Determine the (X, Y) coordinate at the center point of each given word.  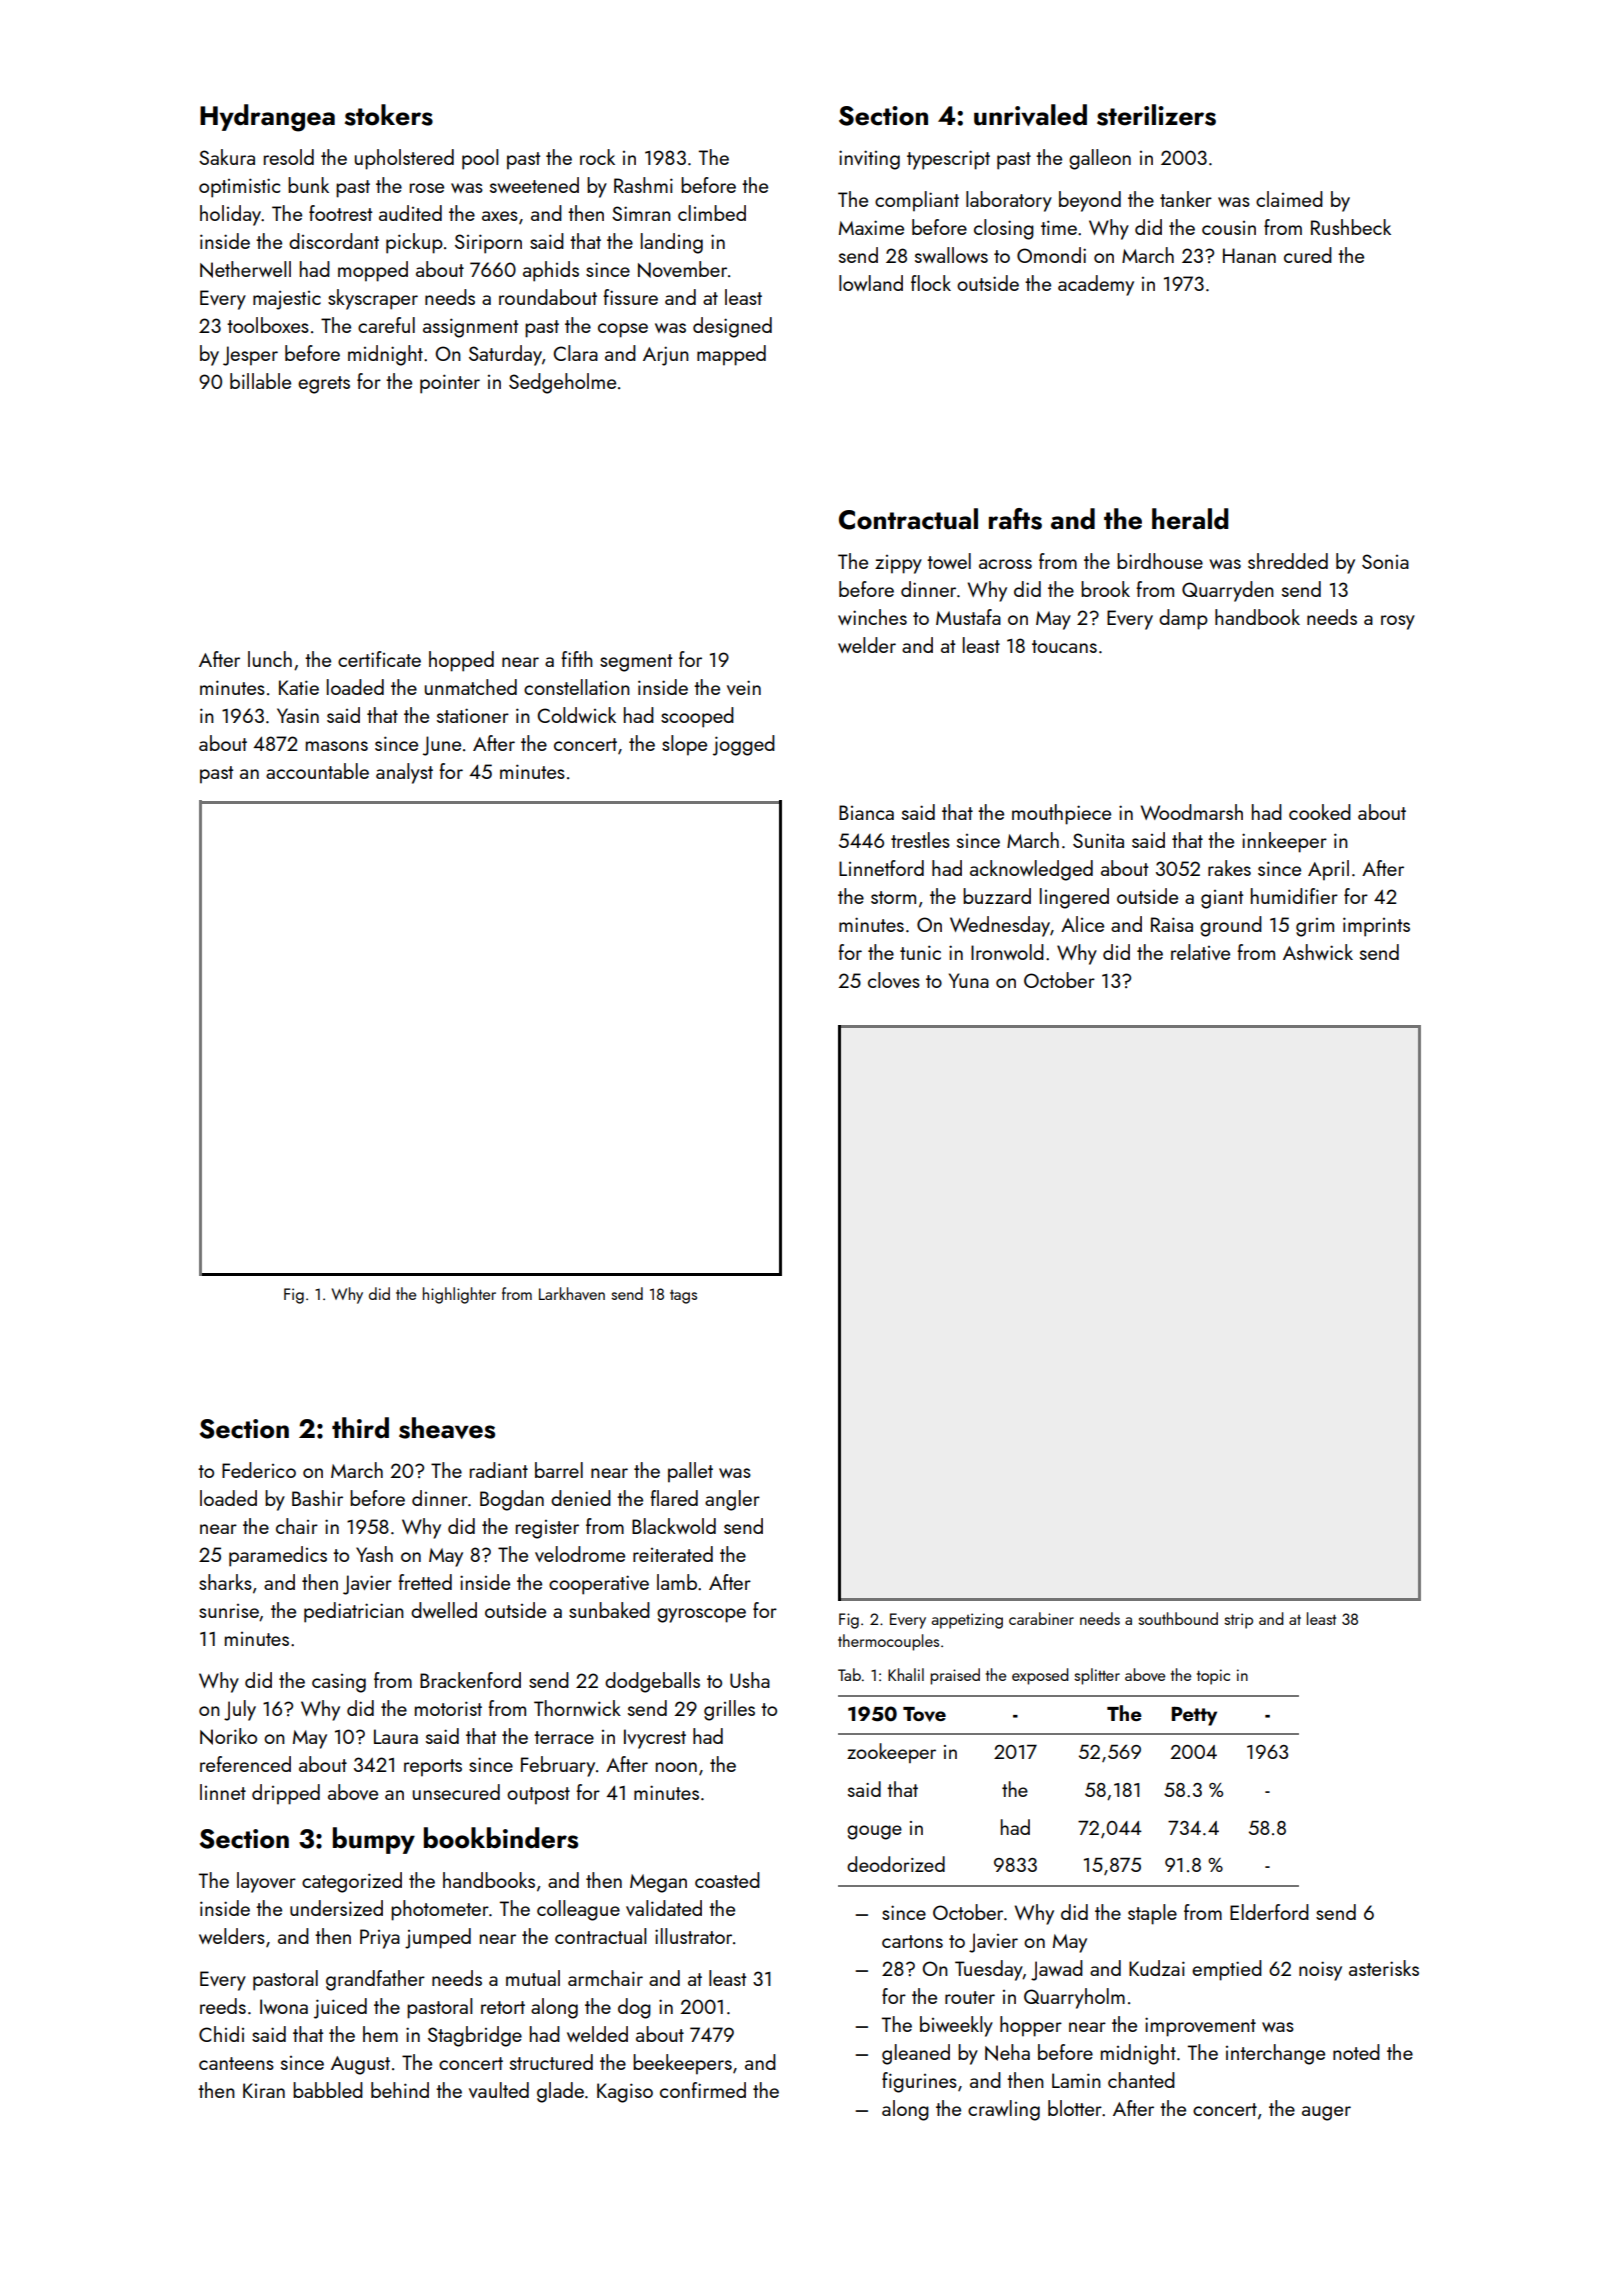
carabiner (1041, 1618)
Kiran (264, 2090)
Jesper (250, 356)
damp (1183, 619)
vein (744, 687)
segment (636, 663)
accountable (317, 771)
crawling (1004, 2110)
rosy (1398, 622)
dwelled (444, 1610)
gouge (874, 1832)
